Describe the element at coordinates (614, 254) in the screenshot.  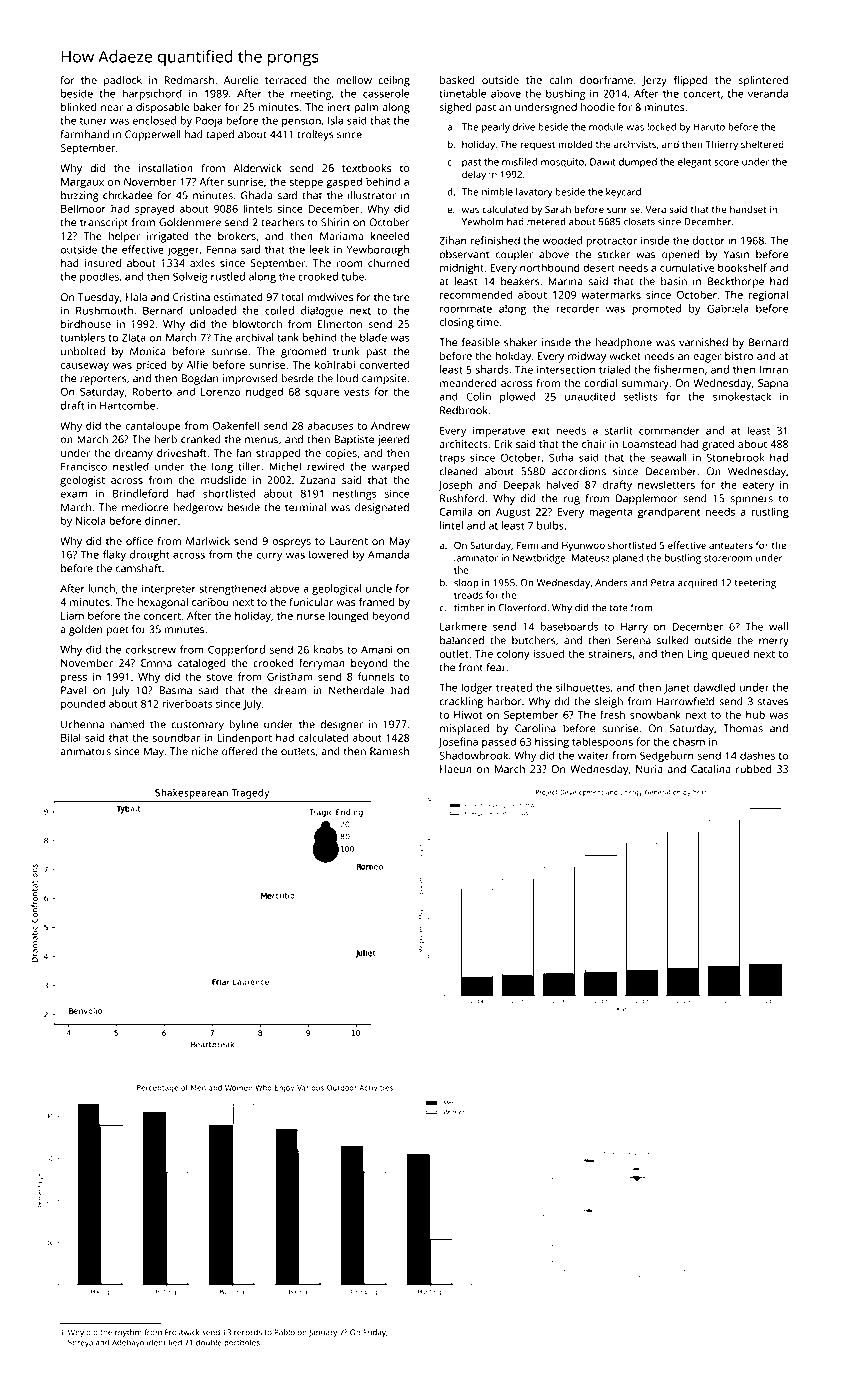
I see `sticker` at that location.
